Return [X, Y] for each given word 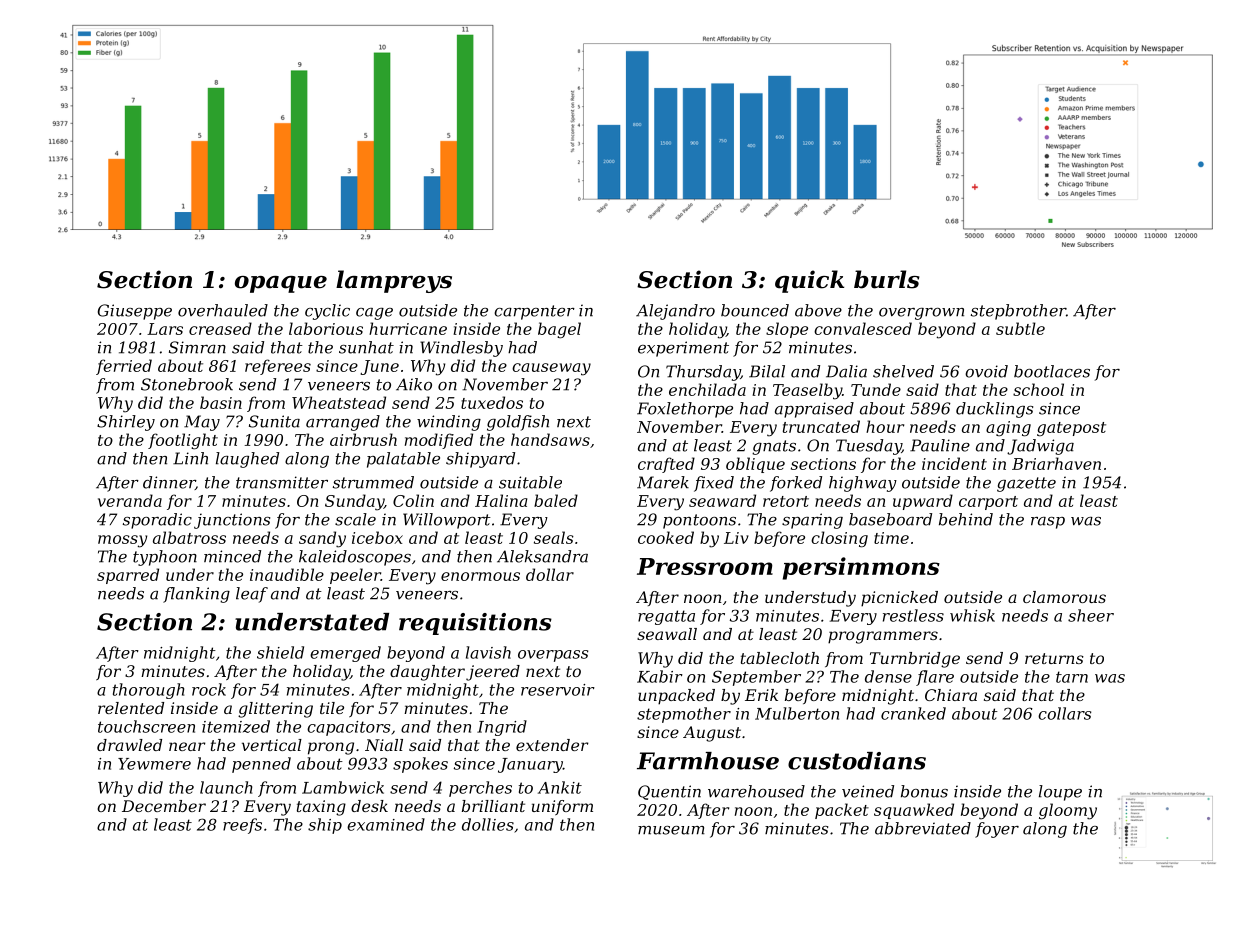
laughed [247, 460]
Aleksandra [542, 556]
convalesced [863, 328]
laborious [326, 328]
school [1038, 389]
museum [671, 830]
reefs [242, 826]
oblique [755, 465]
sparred [128, 576]
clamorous [1064, 597]
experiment [683, 349]
